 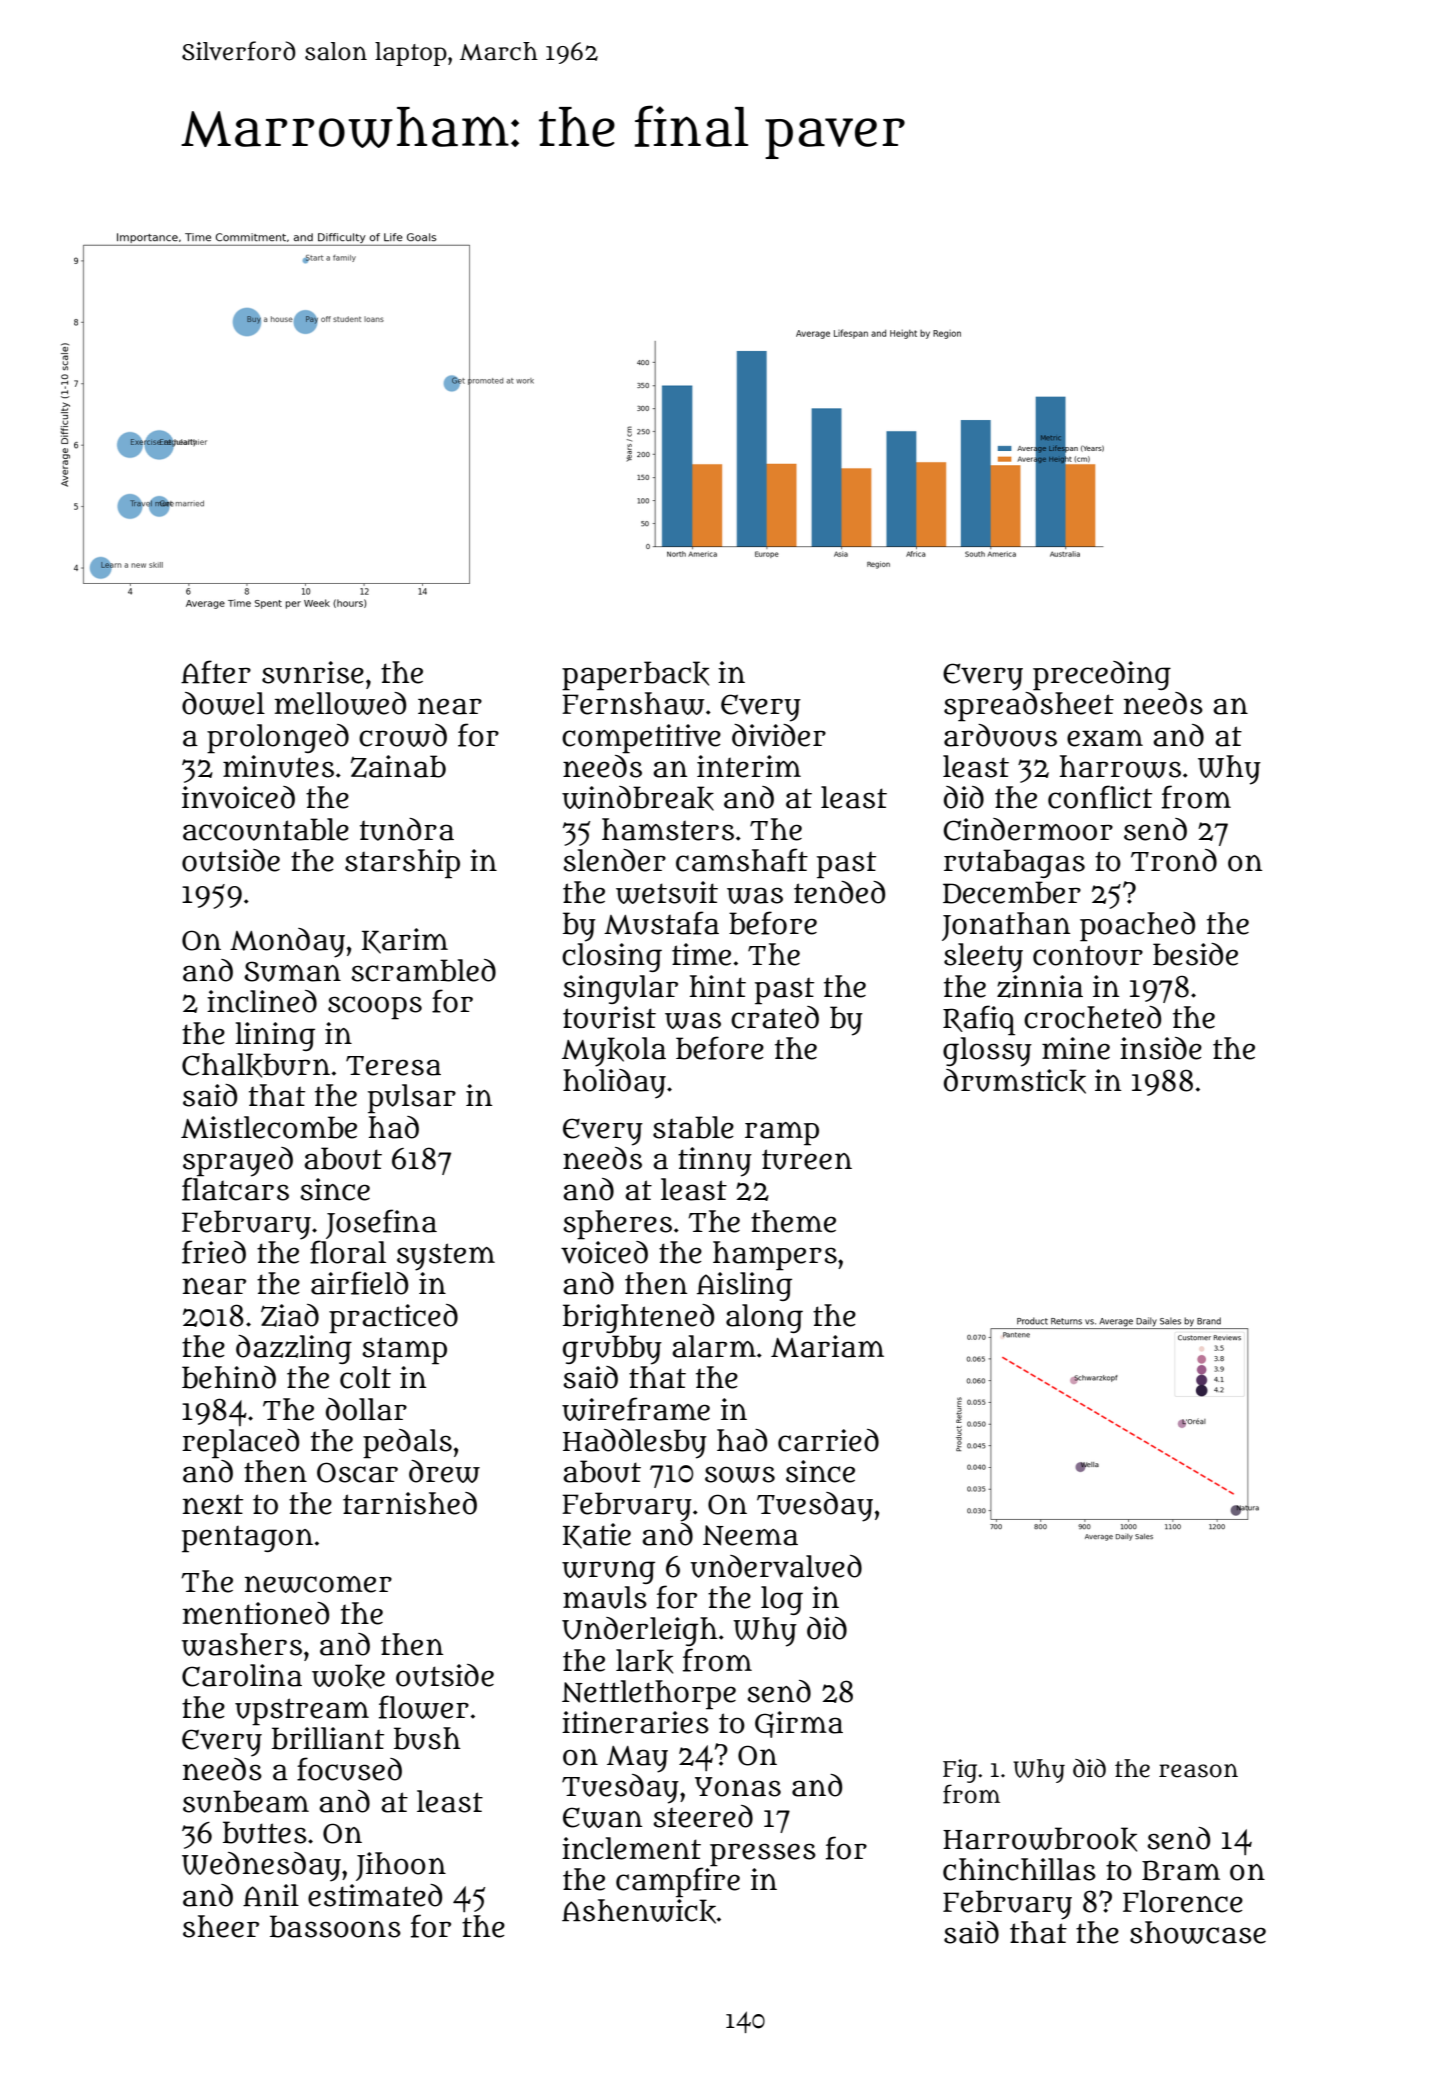 What do you see at coordinates (278, 766) in the screenshot?
I see `minutes` at bounding box center [278, 766].
